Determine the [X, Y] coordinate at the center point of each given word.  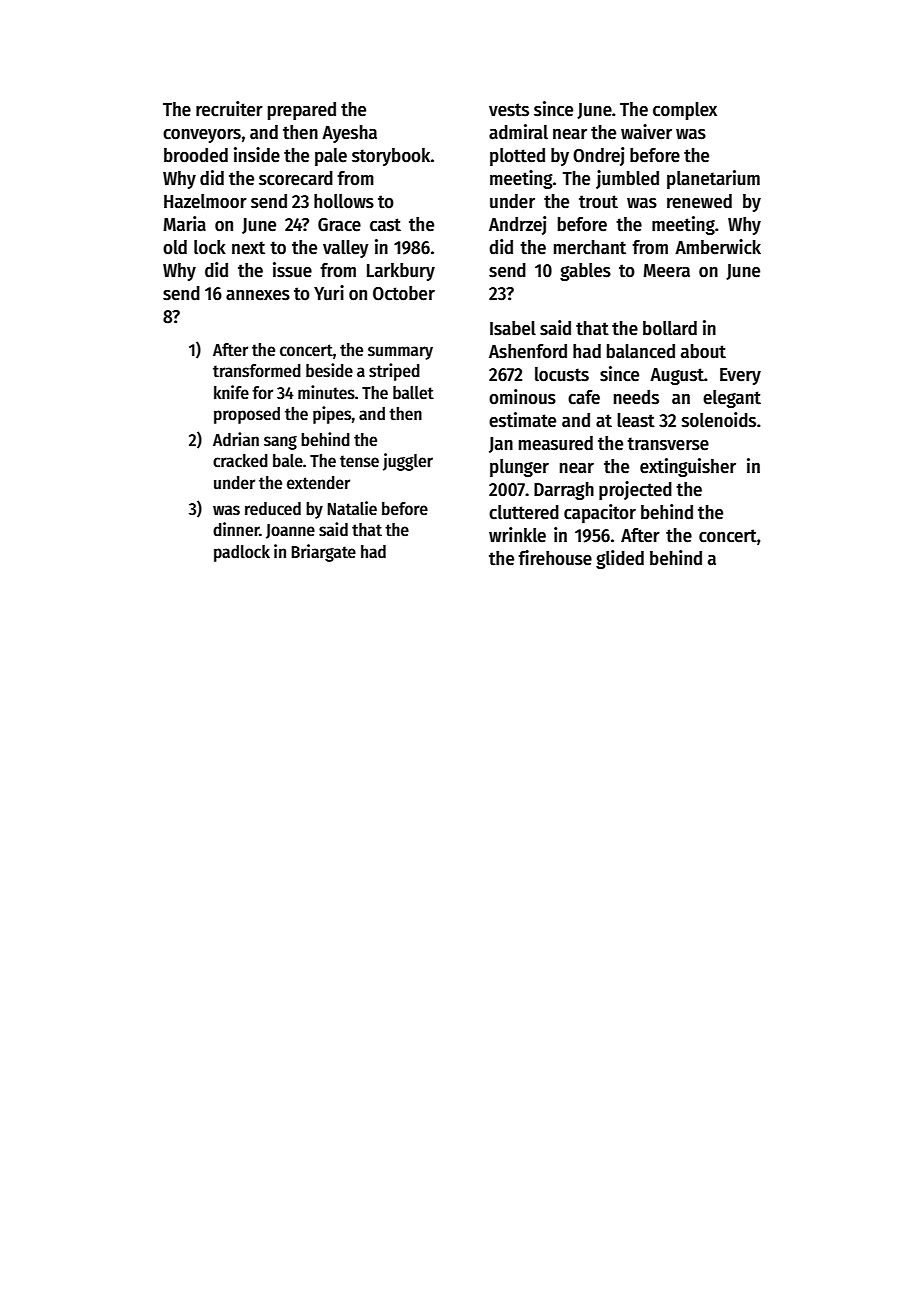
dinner [236, 529]
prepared [302, 111]
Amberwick [718, 247]
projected [635, 490]
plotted [517, 157]
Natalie [352, 508]
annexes [258, 295]
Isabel [513, 328]
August [677, 376]
